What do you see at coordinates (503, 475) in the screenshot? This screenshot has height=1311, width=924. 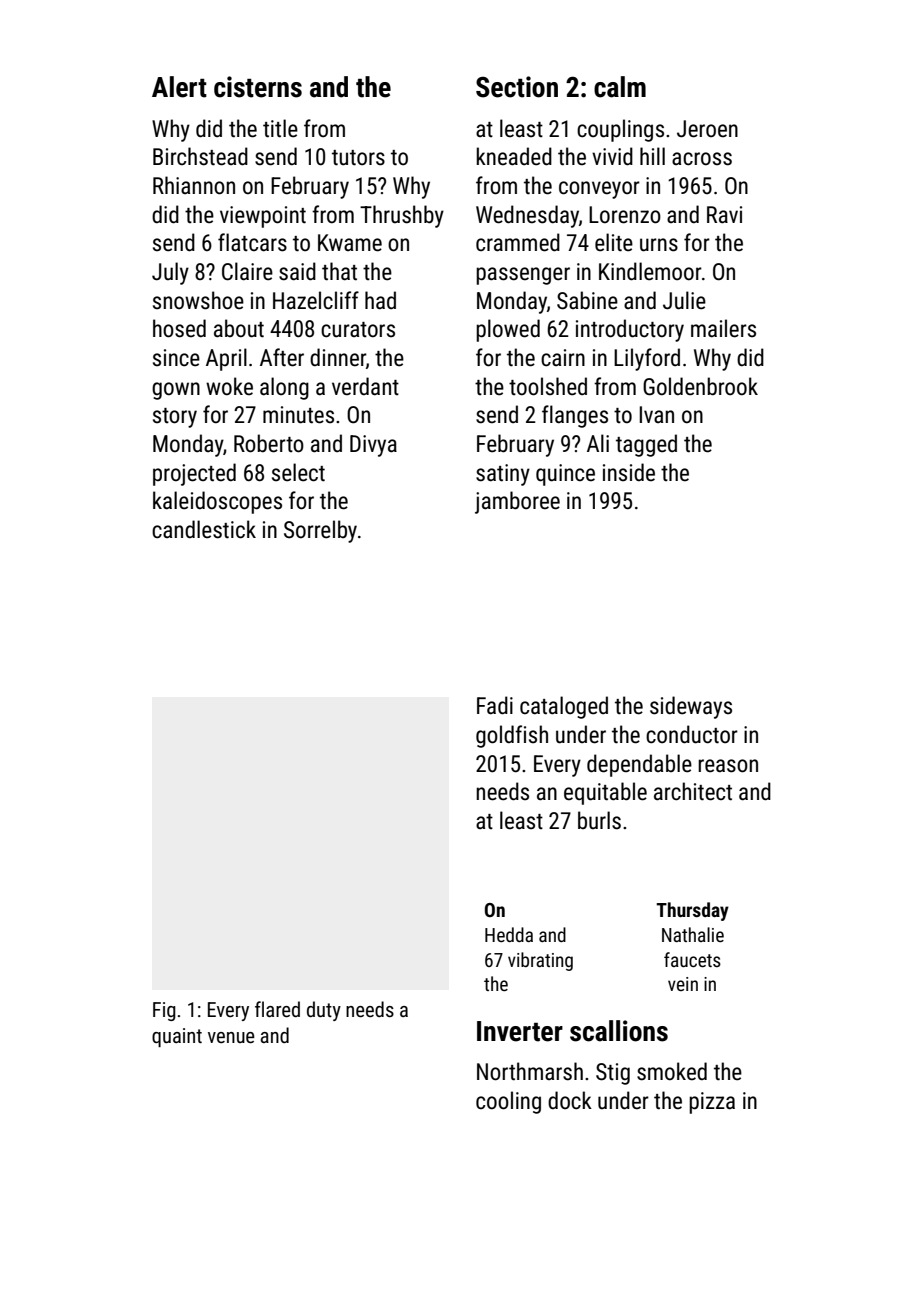 I see `satiny` at bounding box center [503, 475].
